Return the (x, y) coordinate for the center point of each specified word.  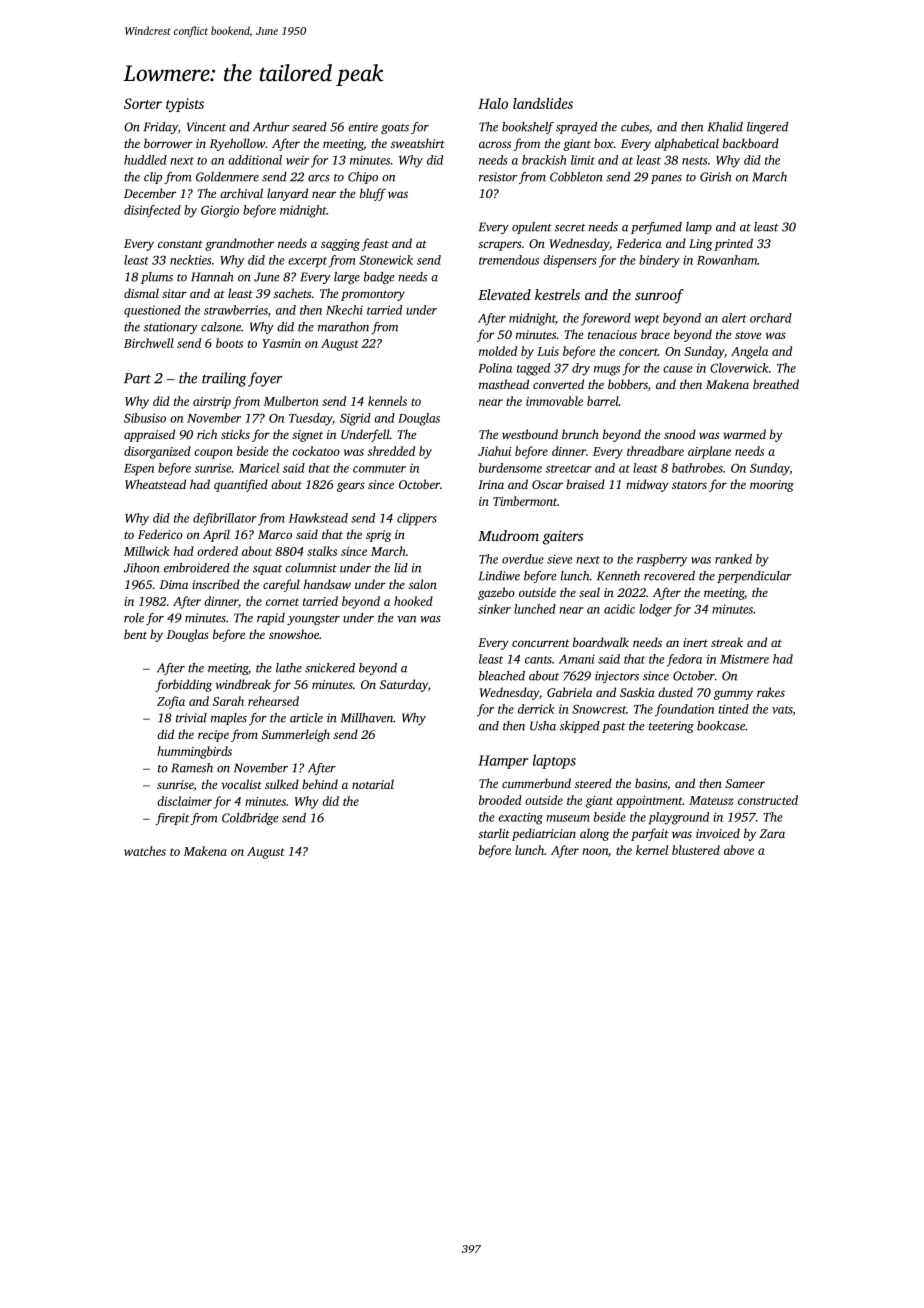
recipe (213, 736)
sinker (494, 609)
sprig (379, 536)
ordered (217, 551)
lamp (699, 228)
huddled (145, 160)
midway (647, 485)
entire (363, 127)
